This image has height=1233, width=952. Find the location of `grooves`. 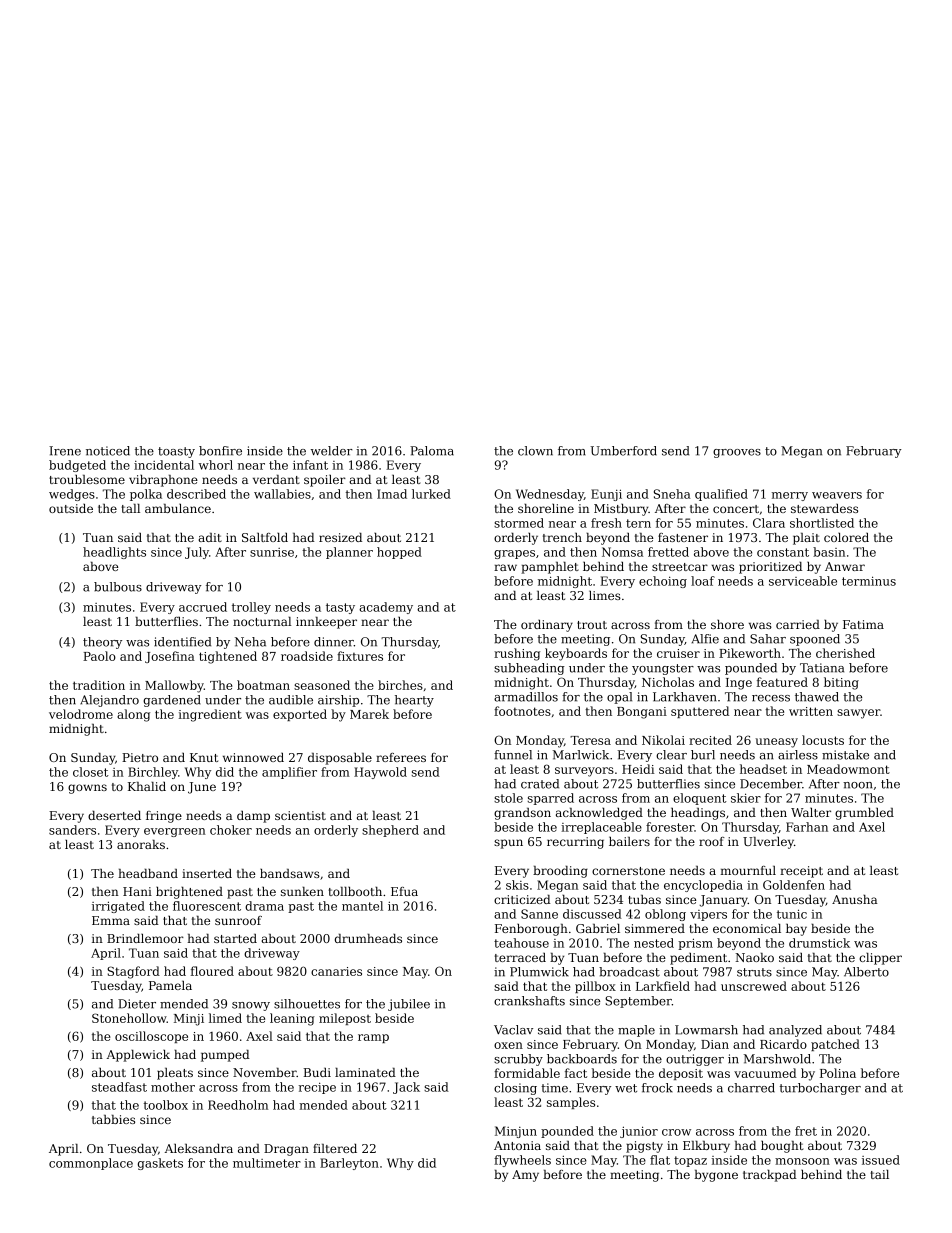

grooves is located at coordinates (737, 453).
